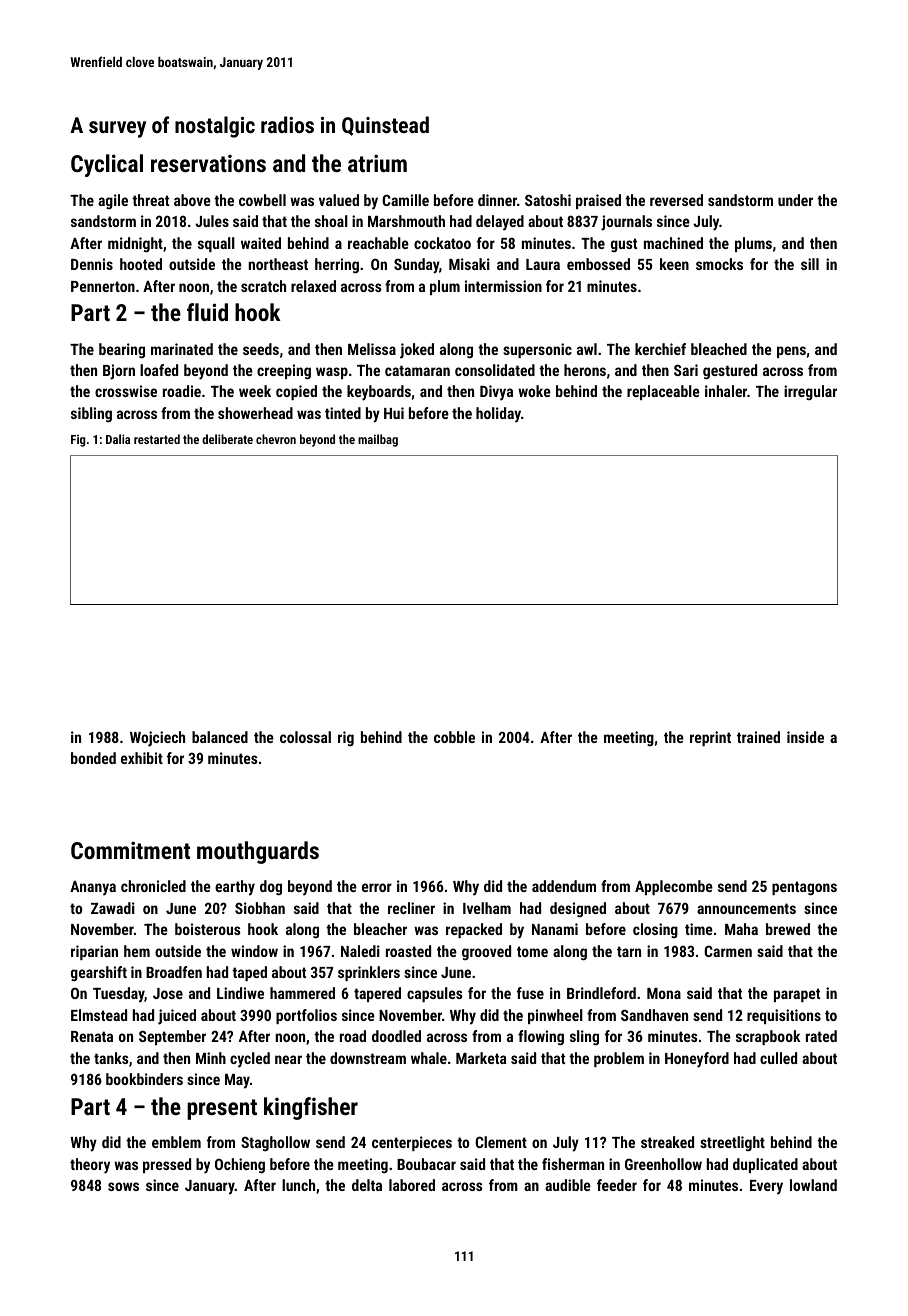  Describe the element at coordinates (746, 908) in the page. I see `announcements` at that location.
